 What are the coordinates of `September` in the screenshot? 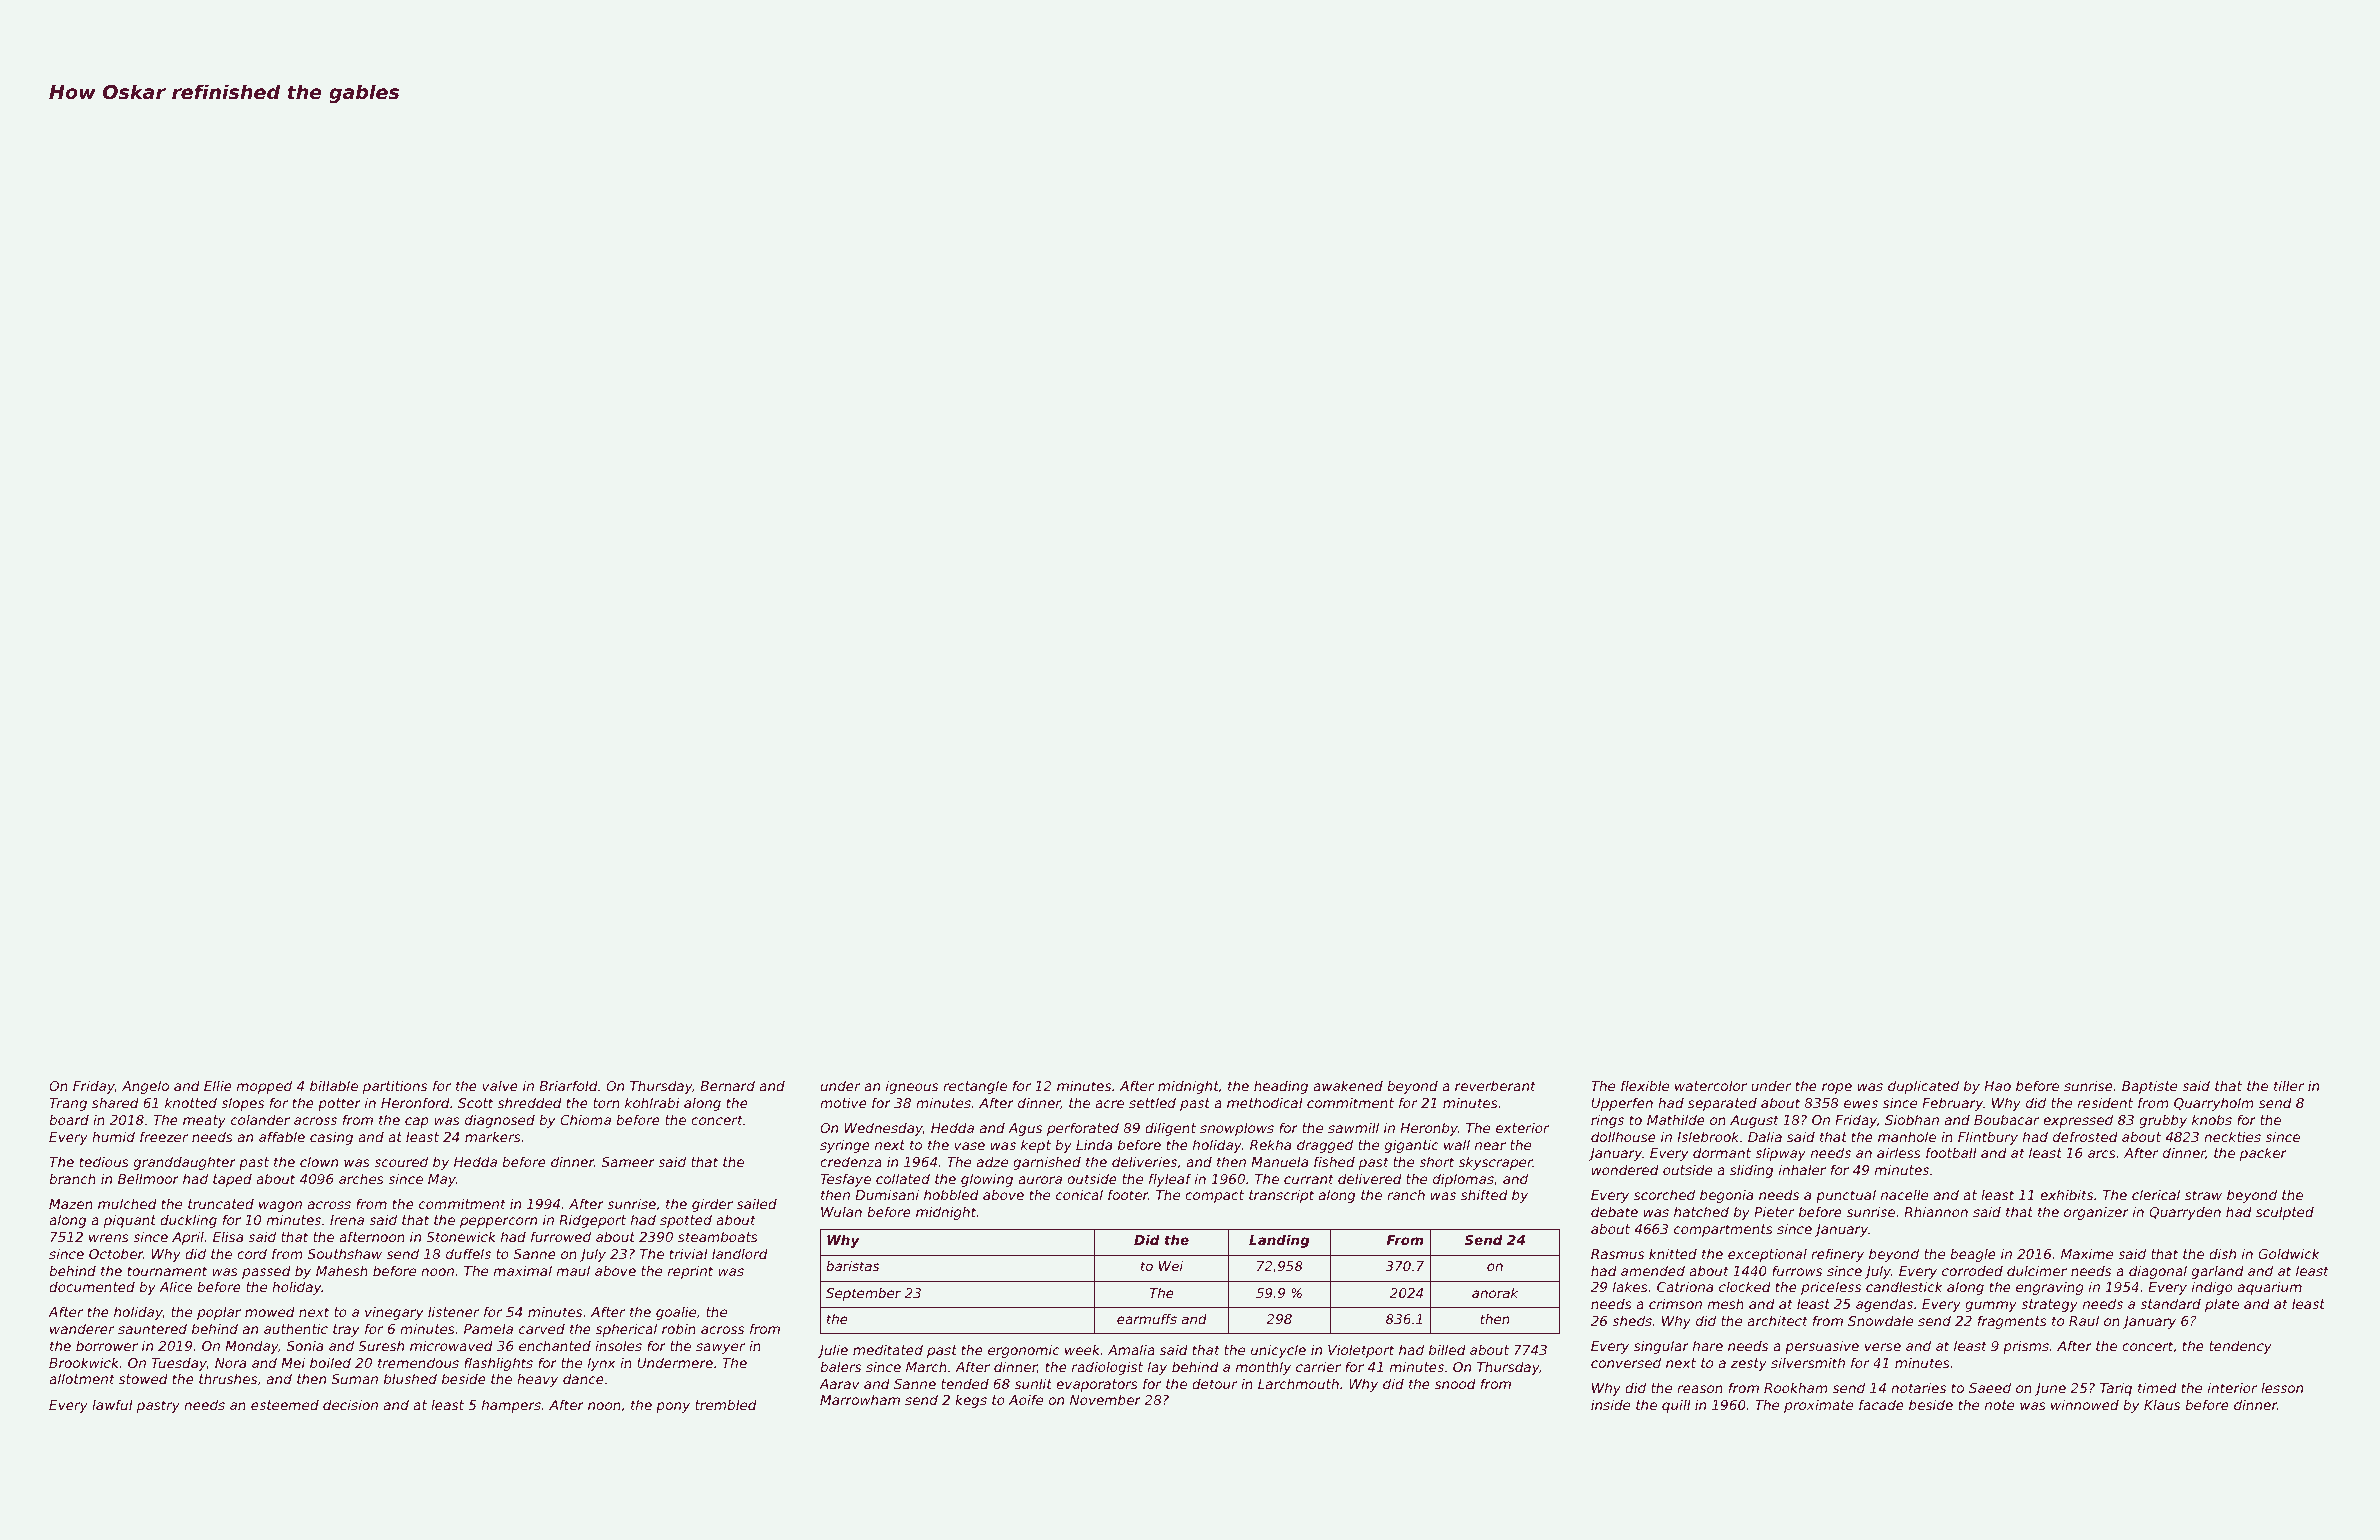 It's located at (863, 1294).
